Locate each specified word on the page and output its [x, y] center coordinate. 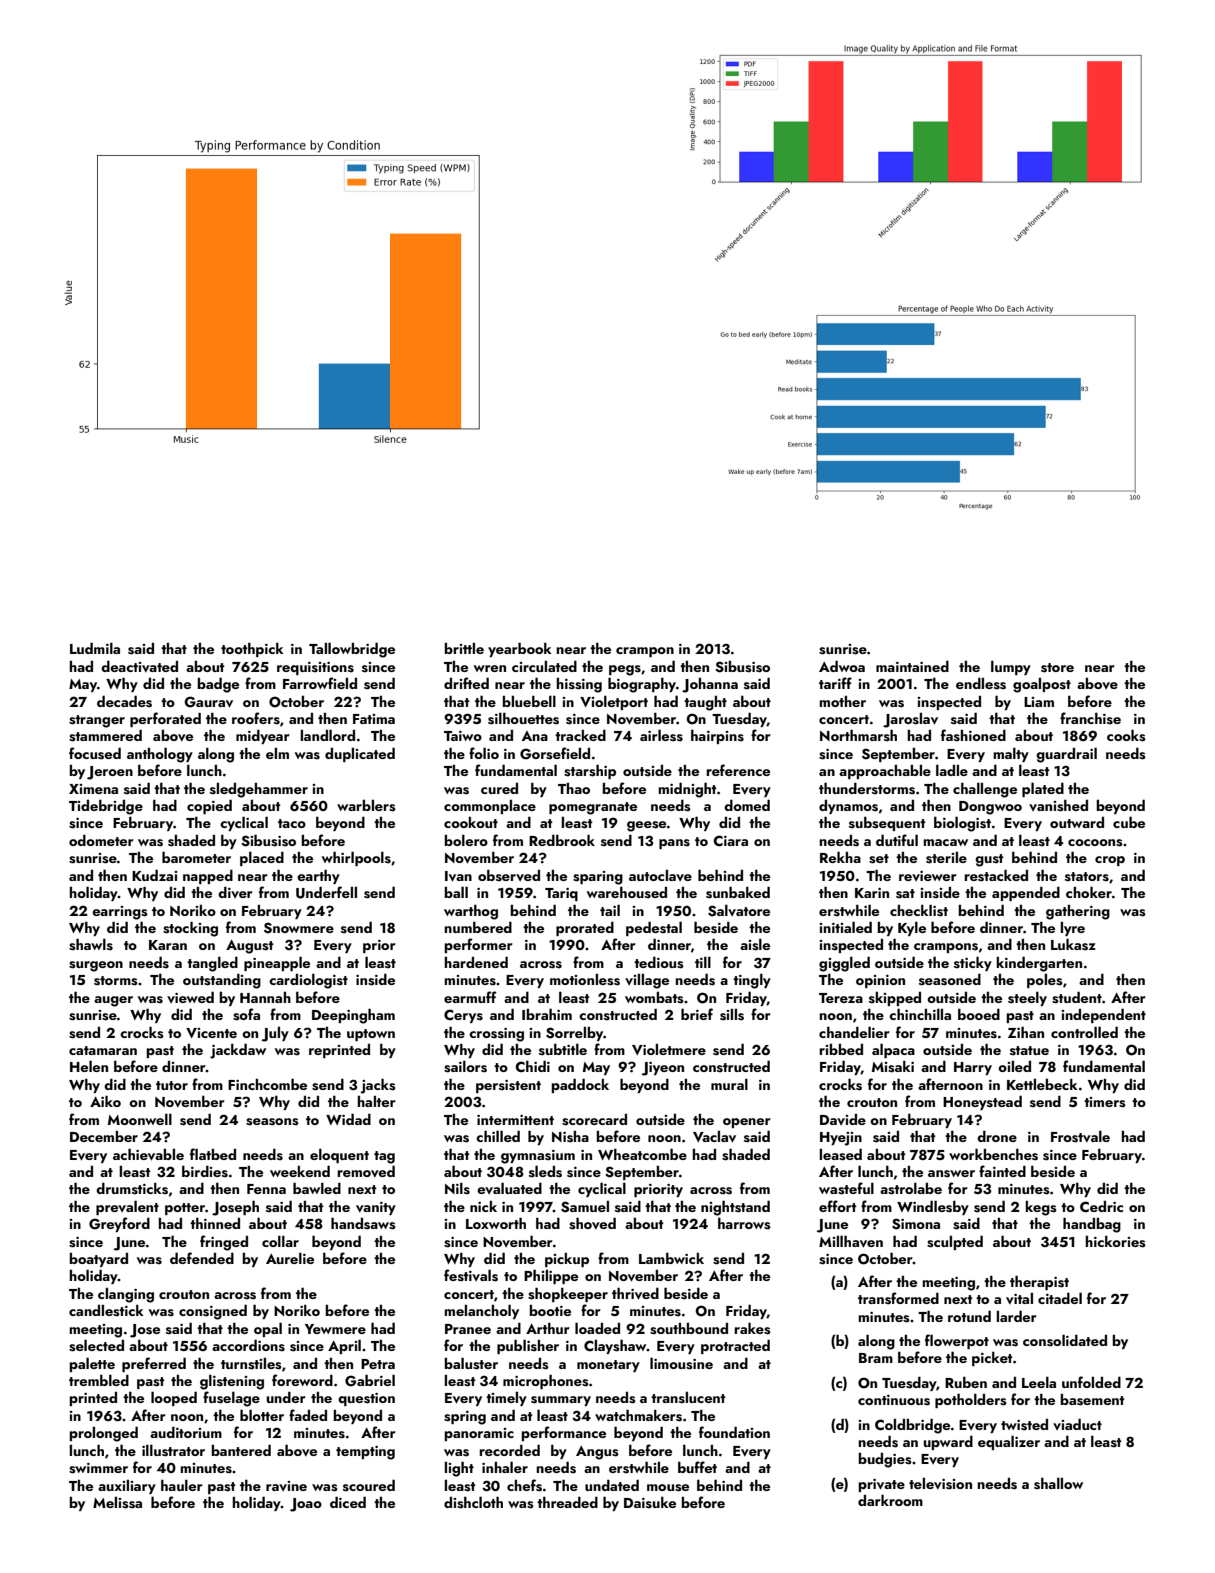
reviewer [928, 876]
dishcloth [473, 1502]
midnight [687, 790]
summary [561, 1401]
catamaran [103, 1050]
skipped [895, 999]
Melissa [117, 1503]
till [703, 962]
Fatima [374, 719]
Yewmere [335, 1329]
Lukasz [1073, 944]
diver [235, 892]
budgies [885, 1460]
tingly [752, 981]
